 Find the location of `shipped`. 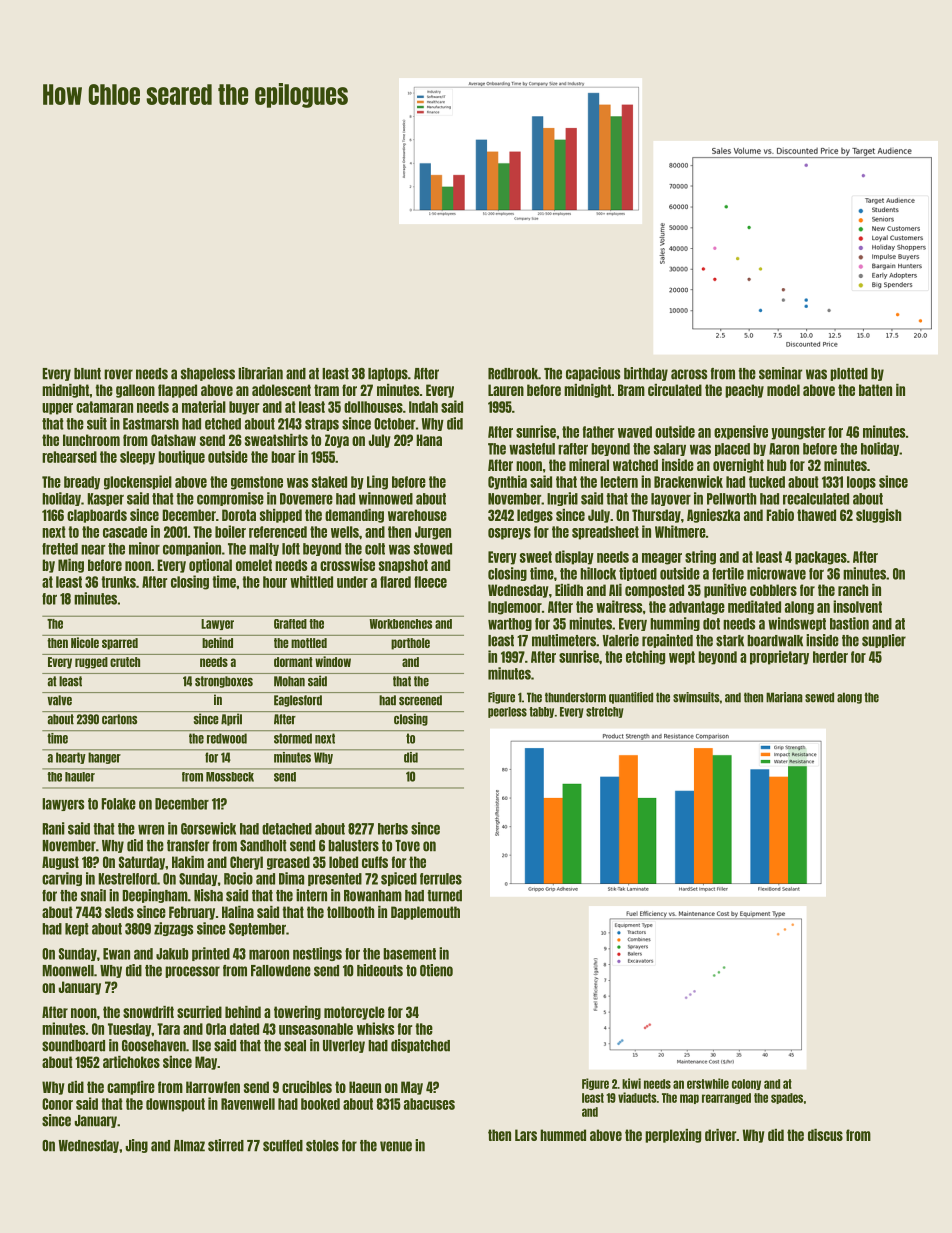

shipped is located at coordinates (281, 516).
